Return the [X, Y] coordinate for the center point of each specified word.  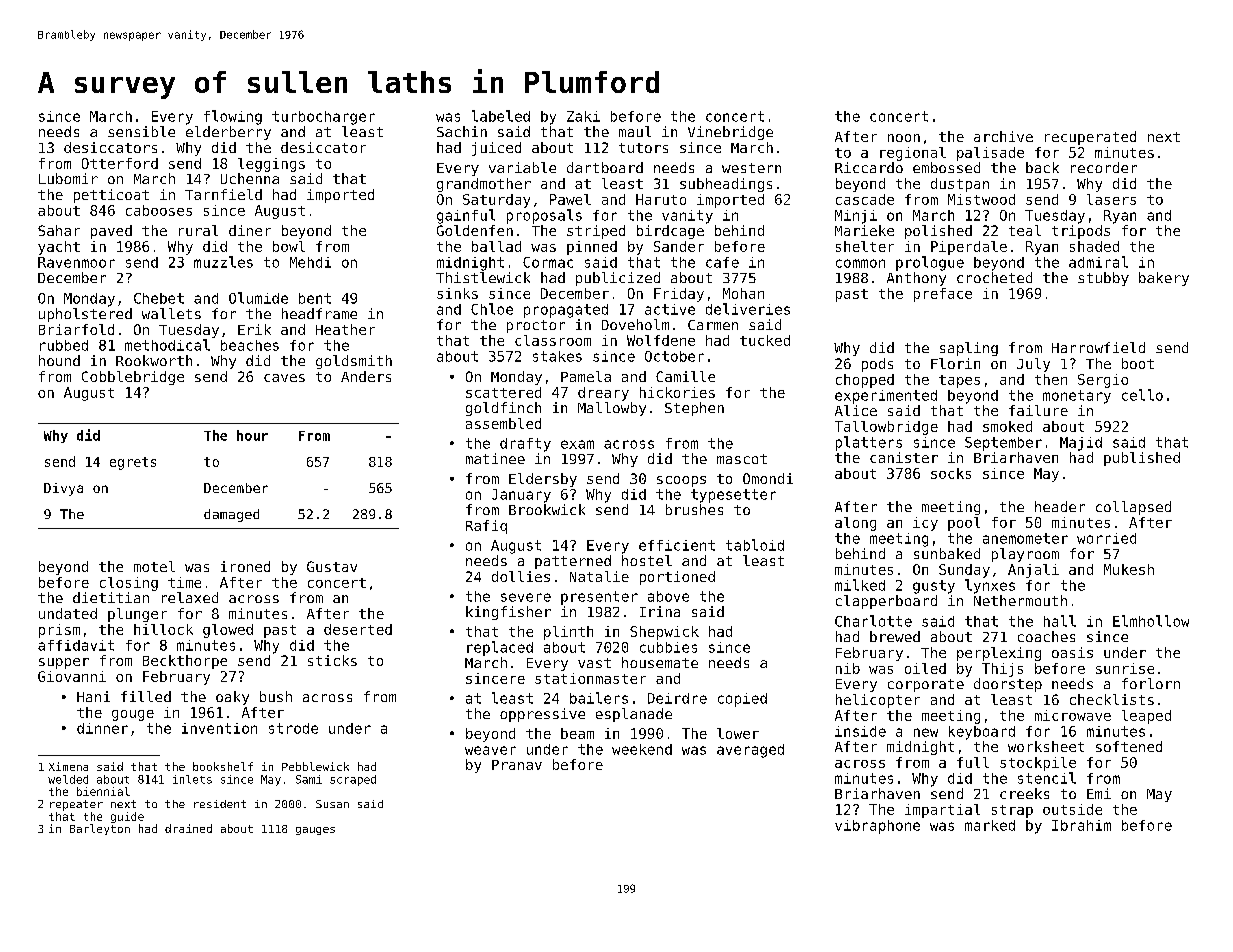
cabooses [159, 210]
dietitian [111, 597]
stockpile [1038, 764]
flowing [233, 117]
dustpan [960, 185]
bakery [1164, 279]
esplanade [634, 715]
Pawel [570, 199]
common [860, 263]
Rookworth [154, 360]
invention [219, 728]
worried [1106, 538]
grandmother [484, 185]
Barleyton [100, 829]
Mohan [743, 293]
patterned [573, 562]
